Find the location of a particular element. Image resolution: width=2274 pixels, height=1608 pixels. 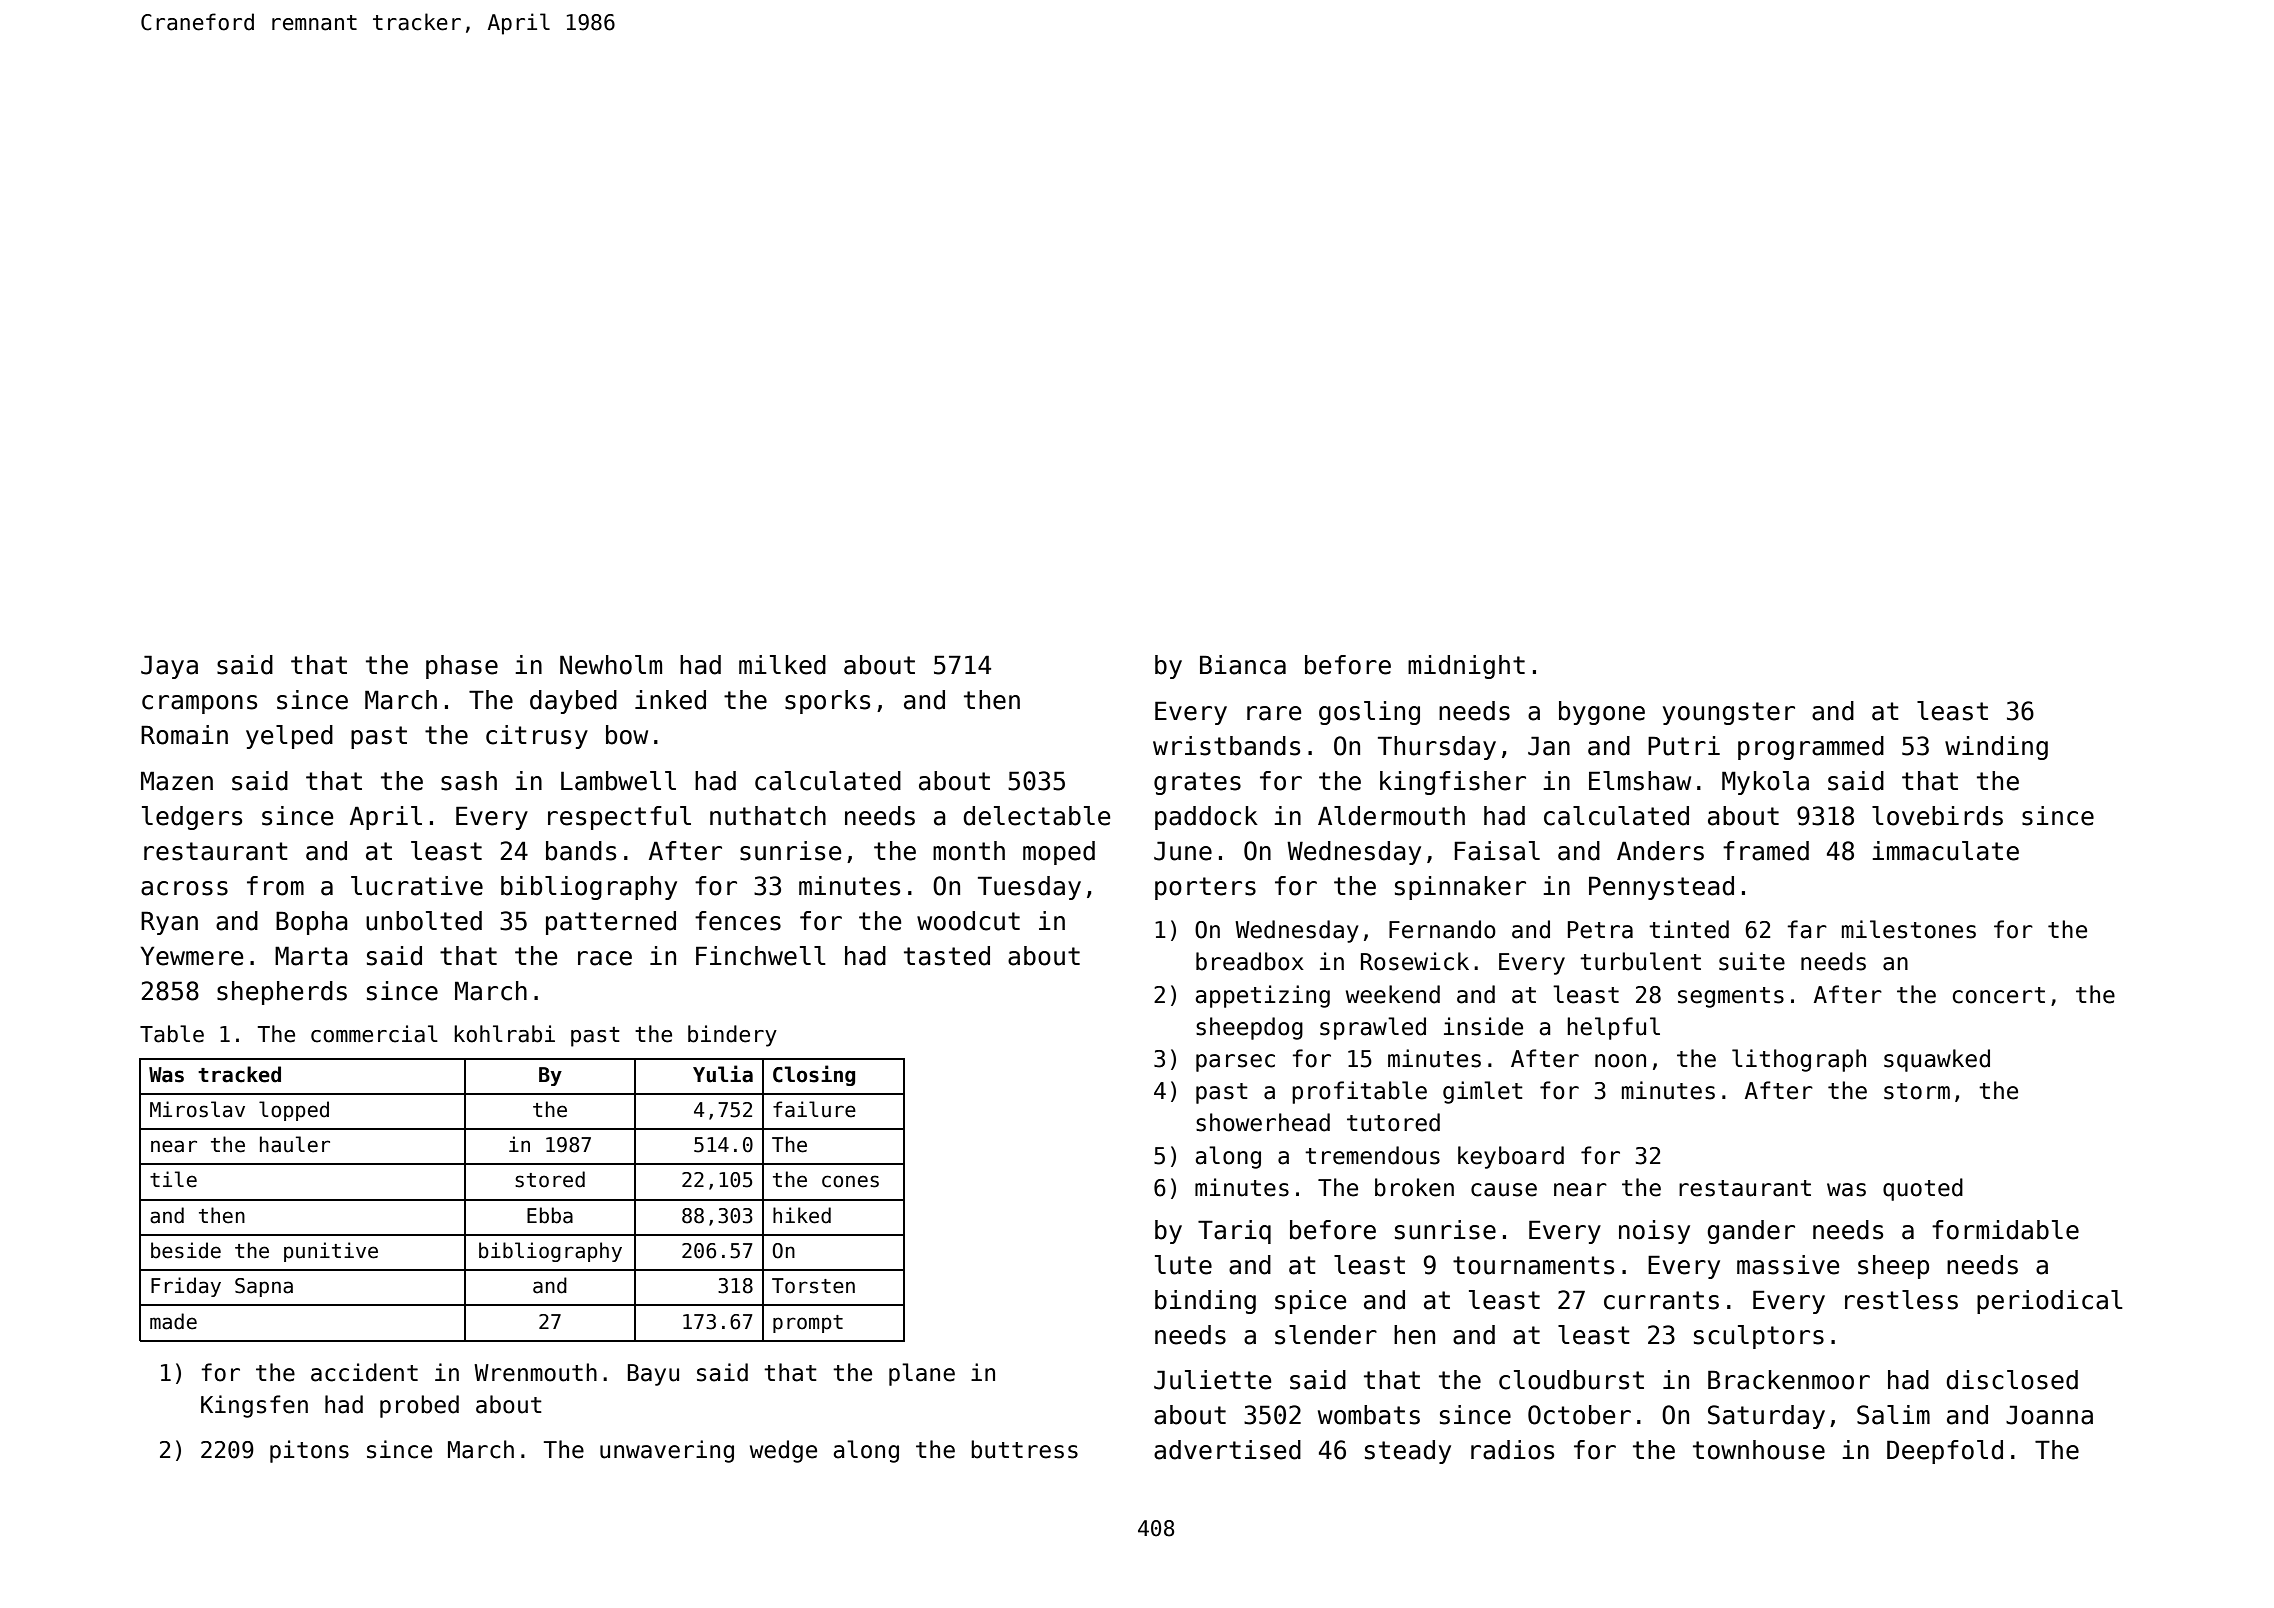

ledgers is located at coordinates (192, 818).
